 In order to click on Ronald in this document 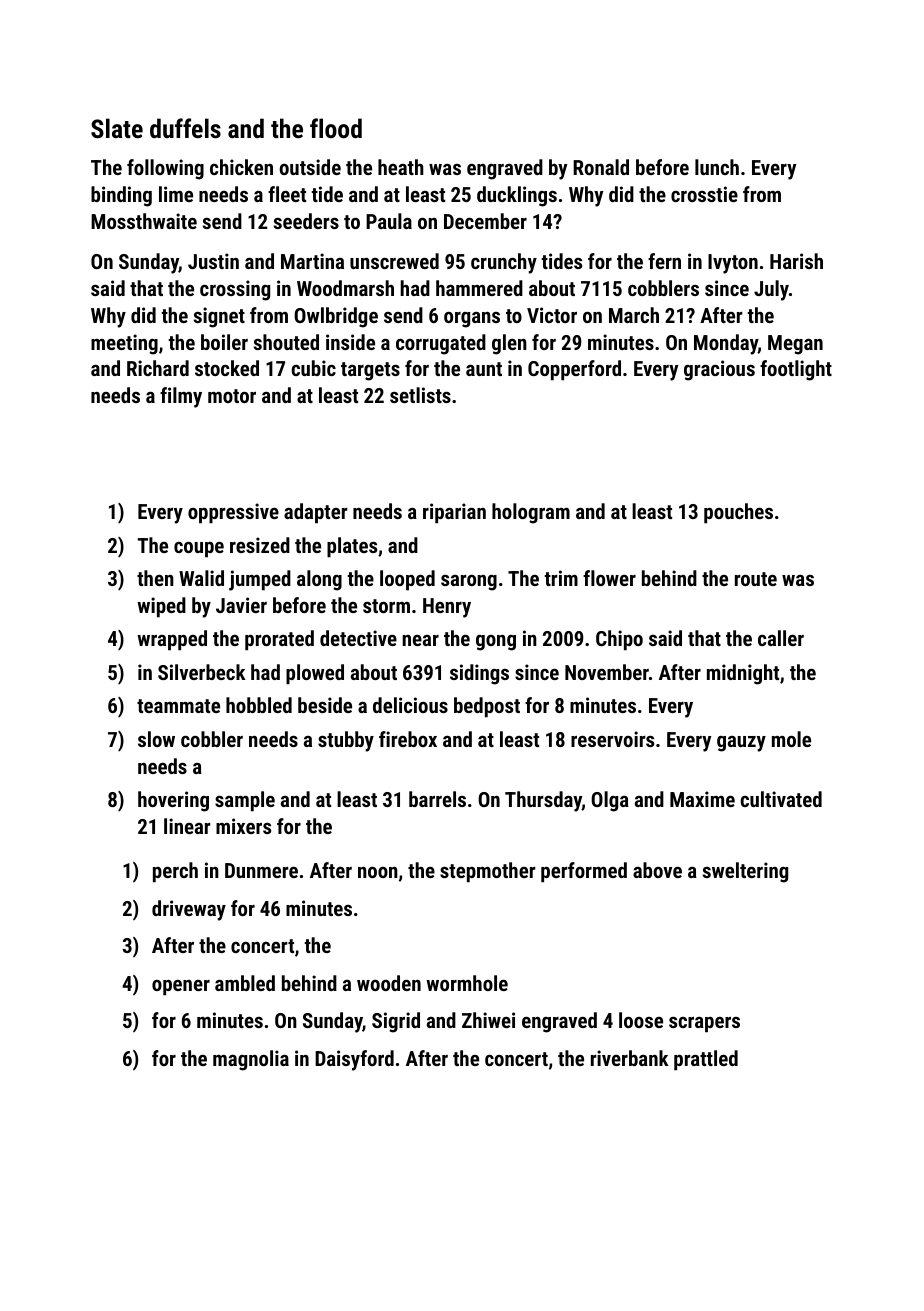, I will do `click(601, 167)`.
